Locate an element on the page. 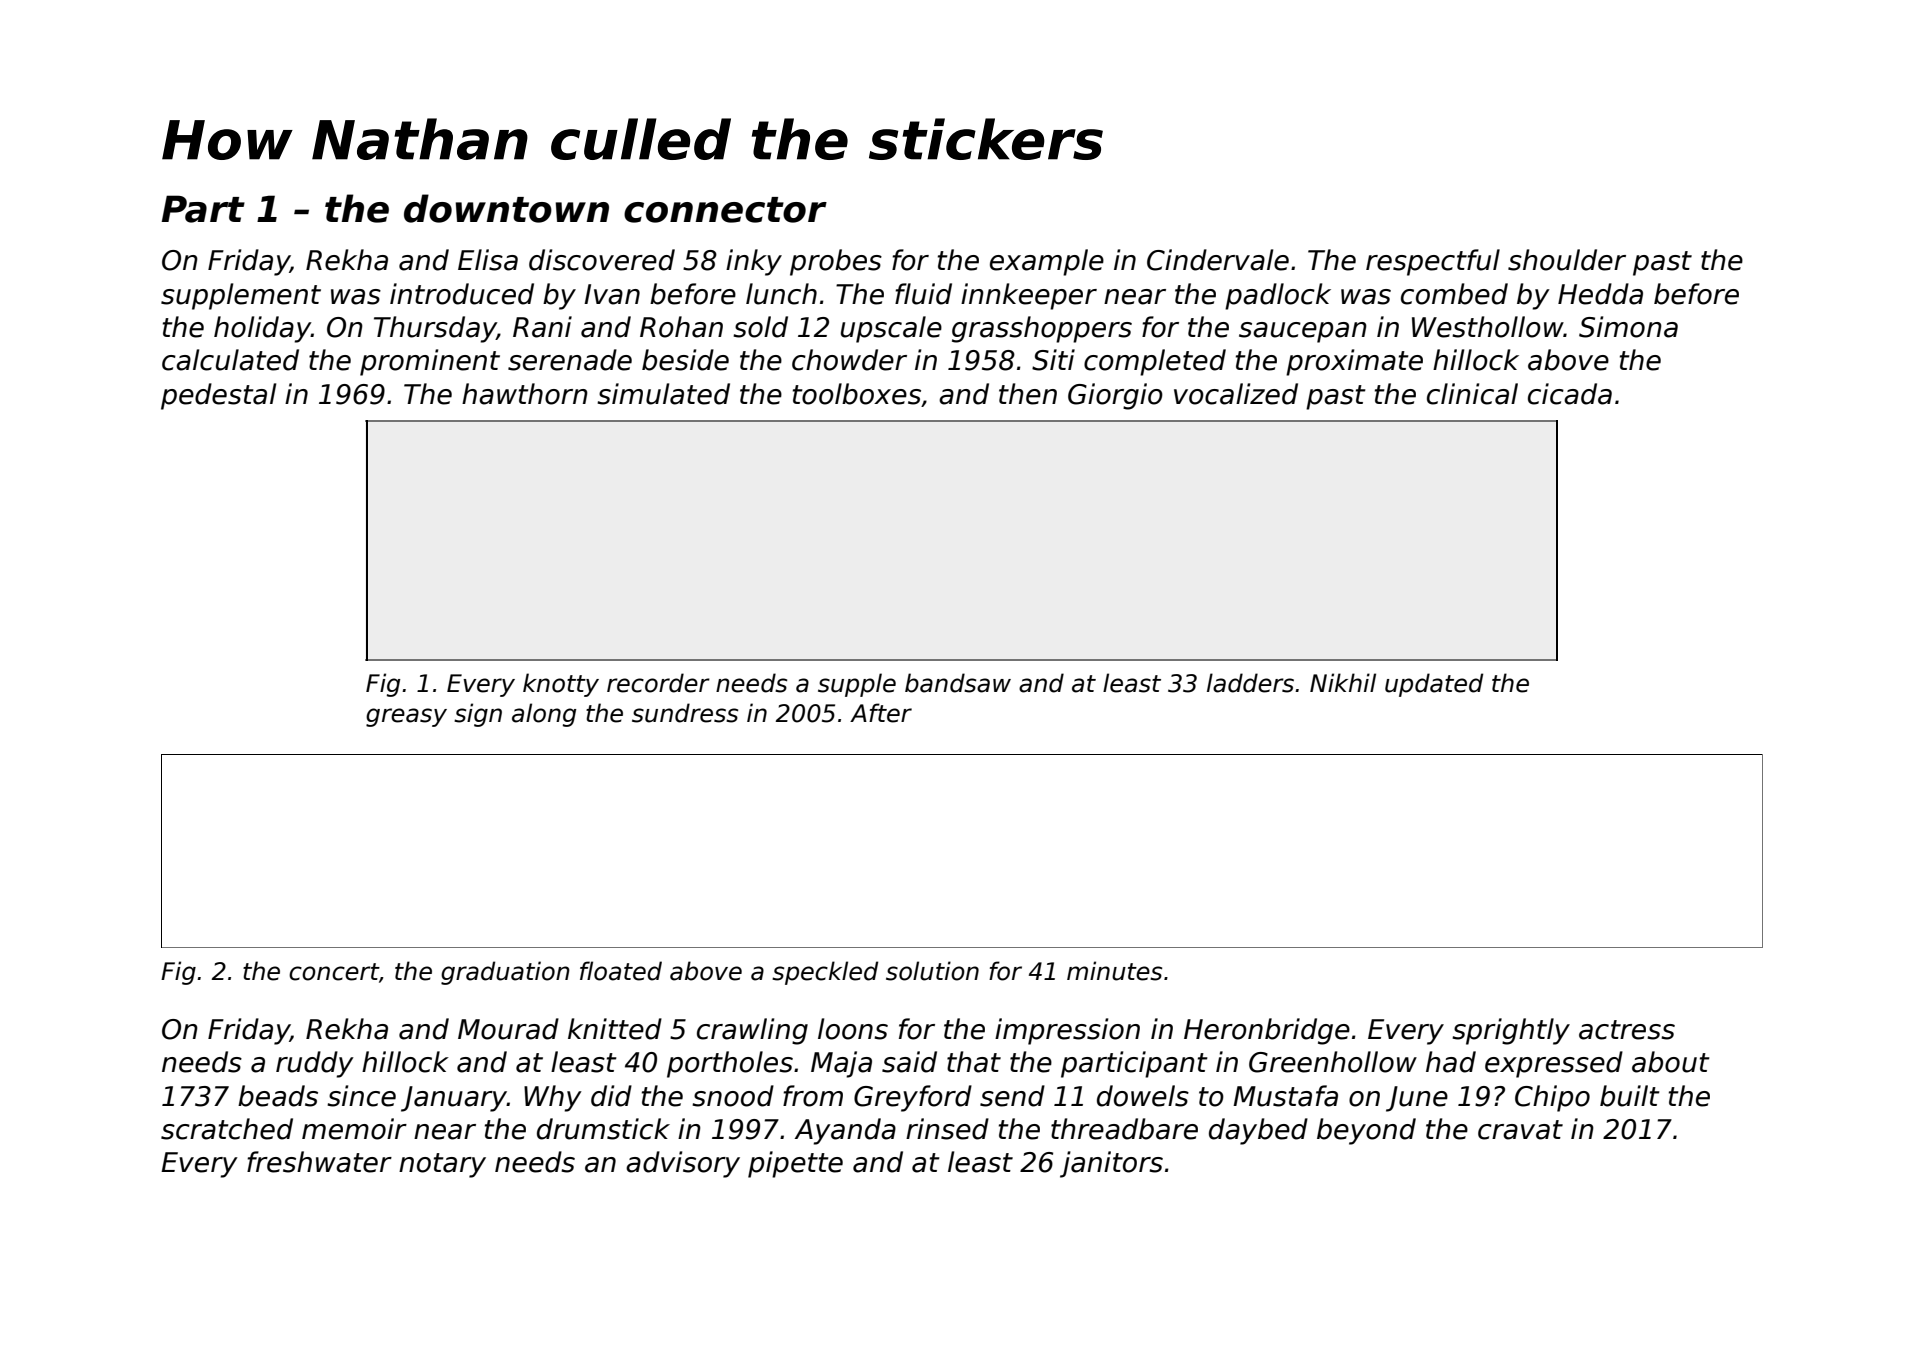 This page has width=1924, height=1361. grasshoppers is located at coordinates (1042, 329).
